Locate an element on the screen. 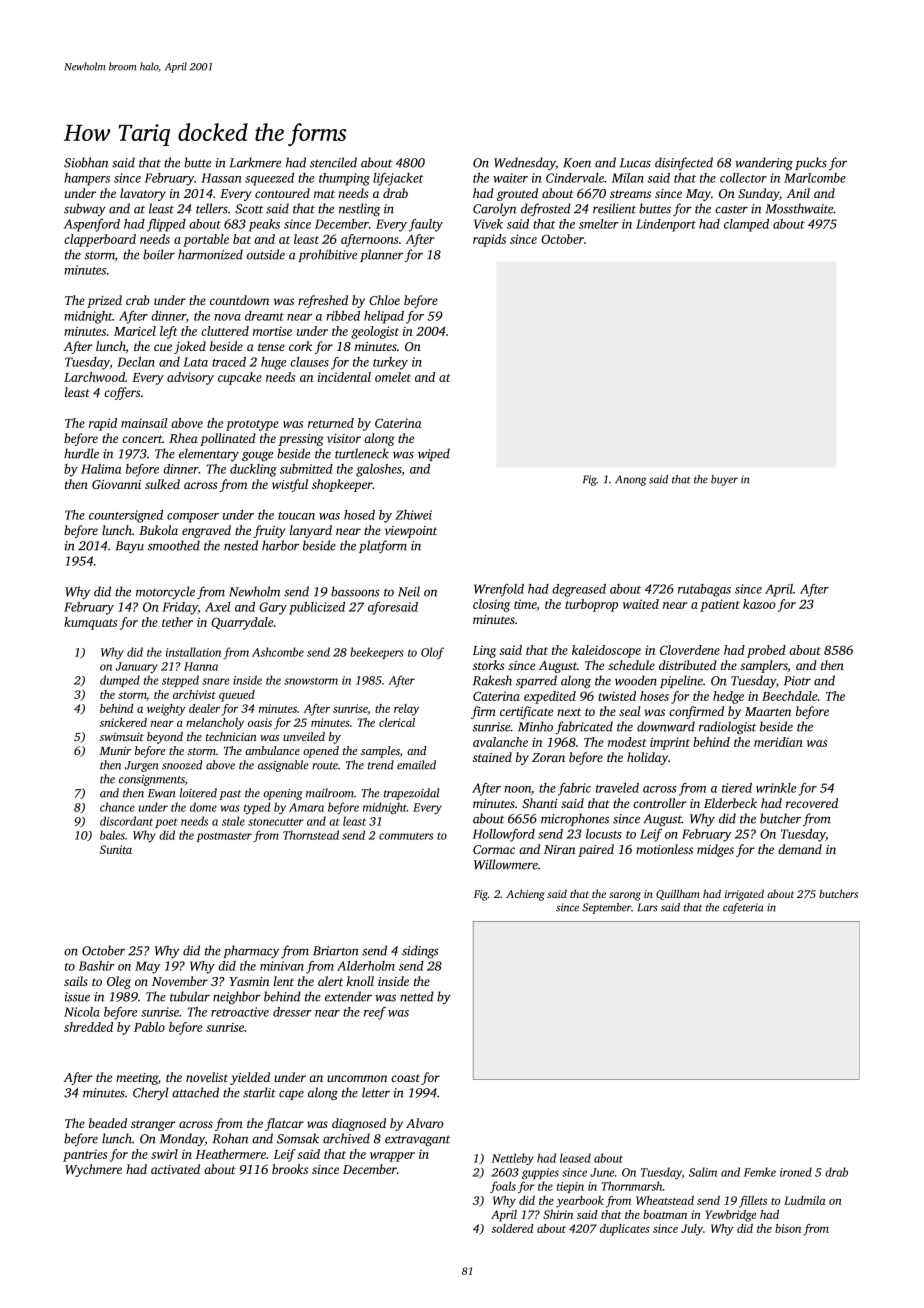 The width and height of the screenshot is (924, 1308). sidings is located at coordinates (420, 951).
